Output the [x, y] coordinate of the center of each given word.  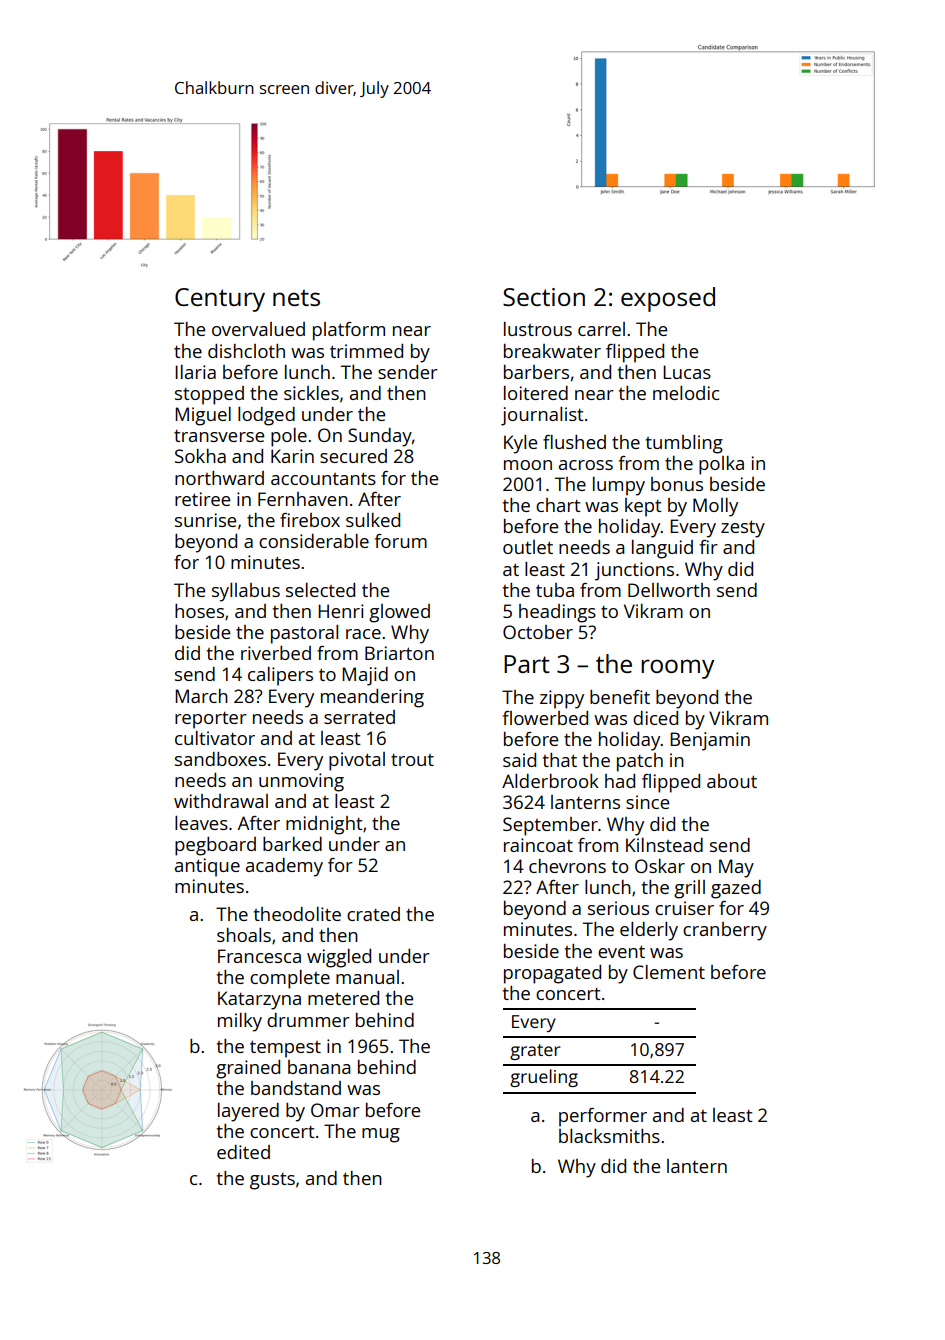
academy [284, 867]
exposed [668, 299]
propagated [552, 974]
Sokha [200, 456]
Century [220, 300]
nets [296, 297]
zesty [743, 529]
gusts [272, 1181]
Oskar [660, 866]
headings [557, 613]
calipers [280, 676]
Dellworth [669, 590]
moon [528, 465]
